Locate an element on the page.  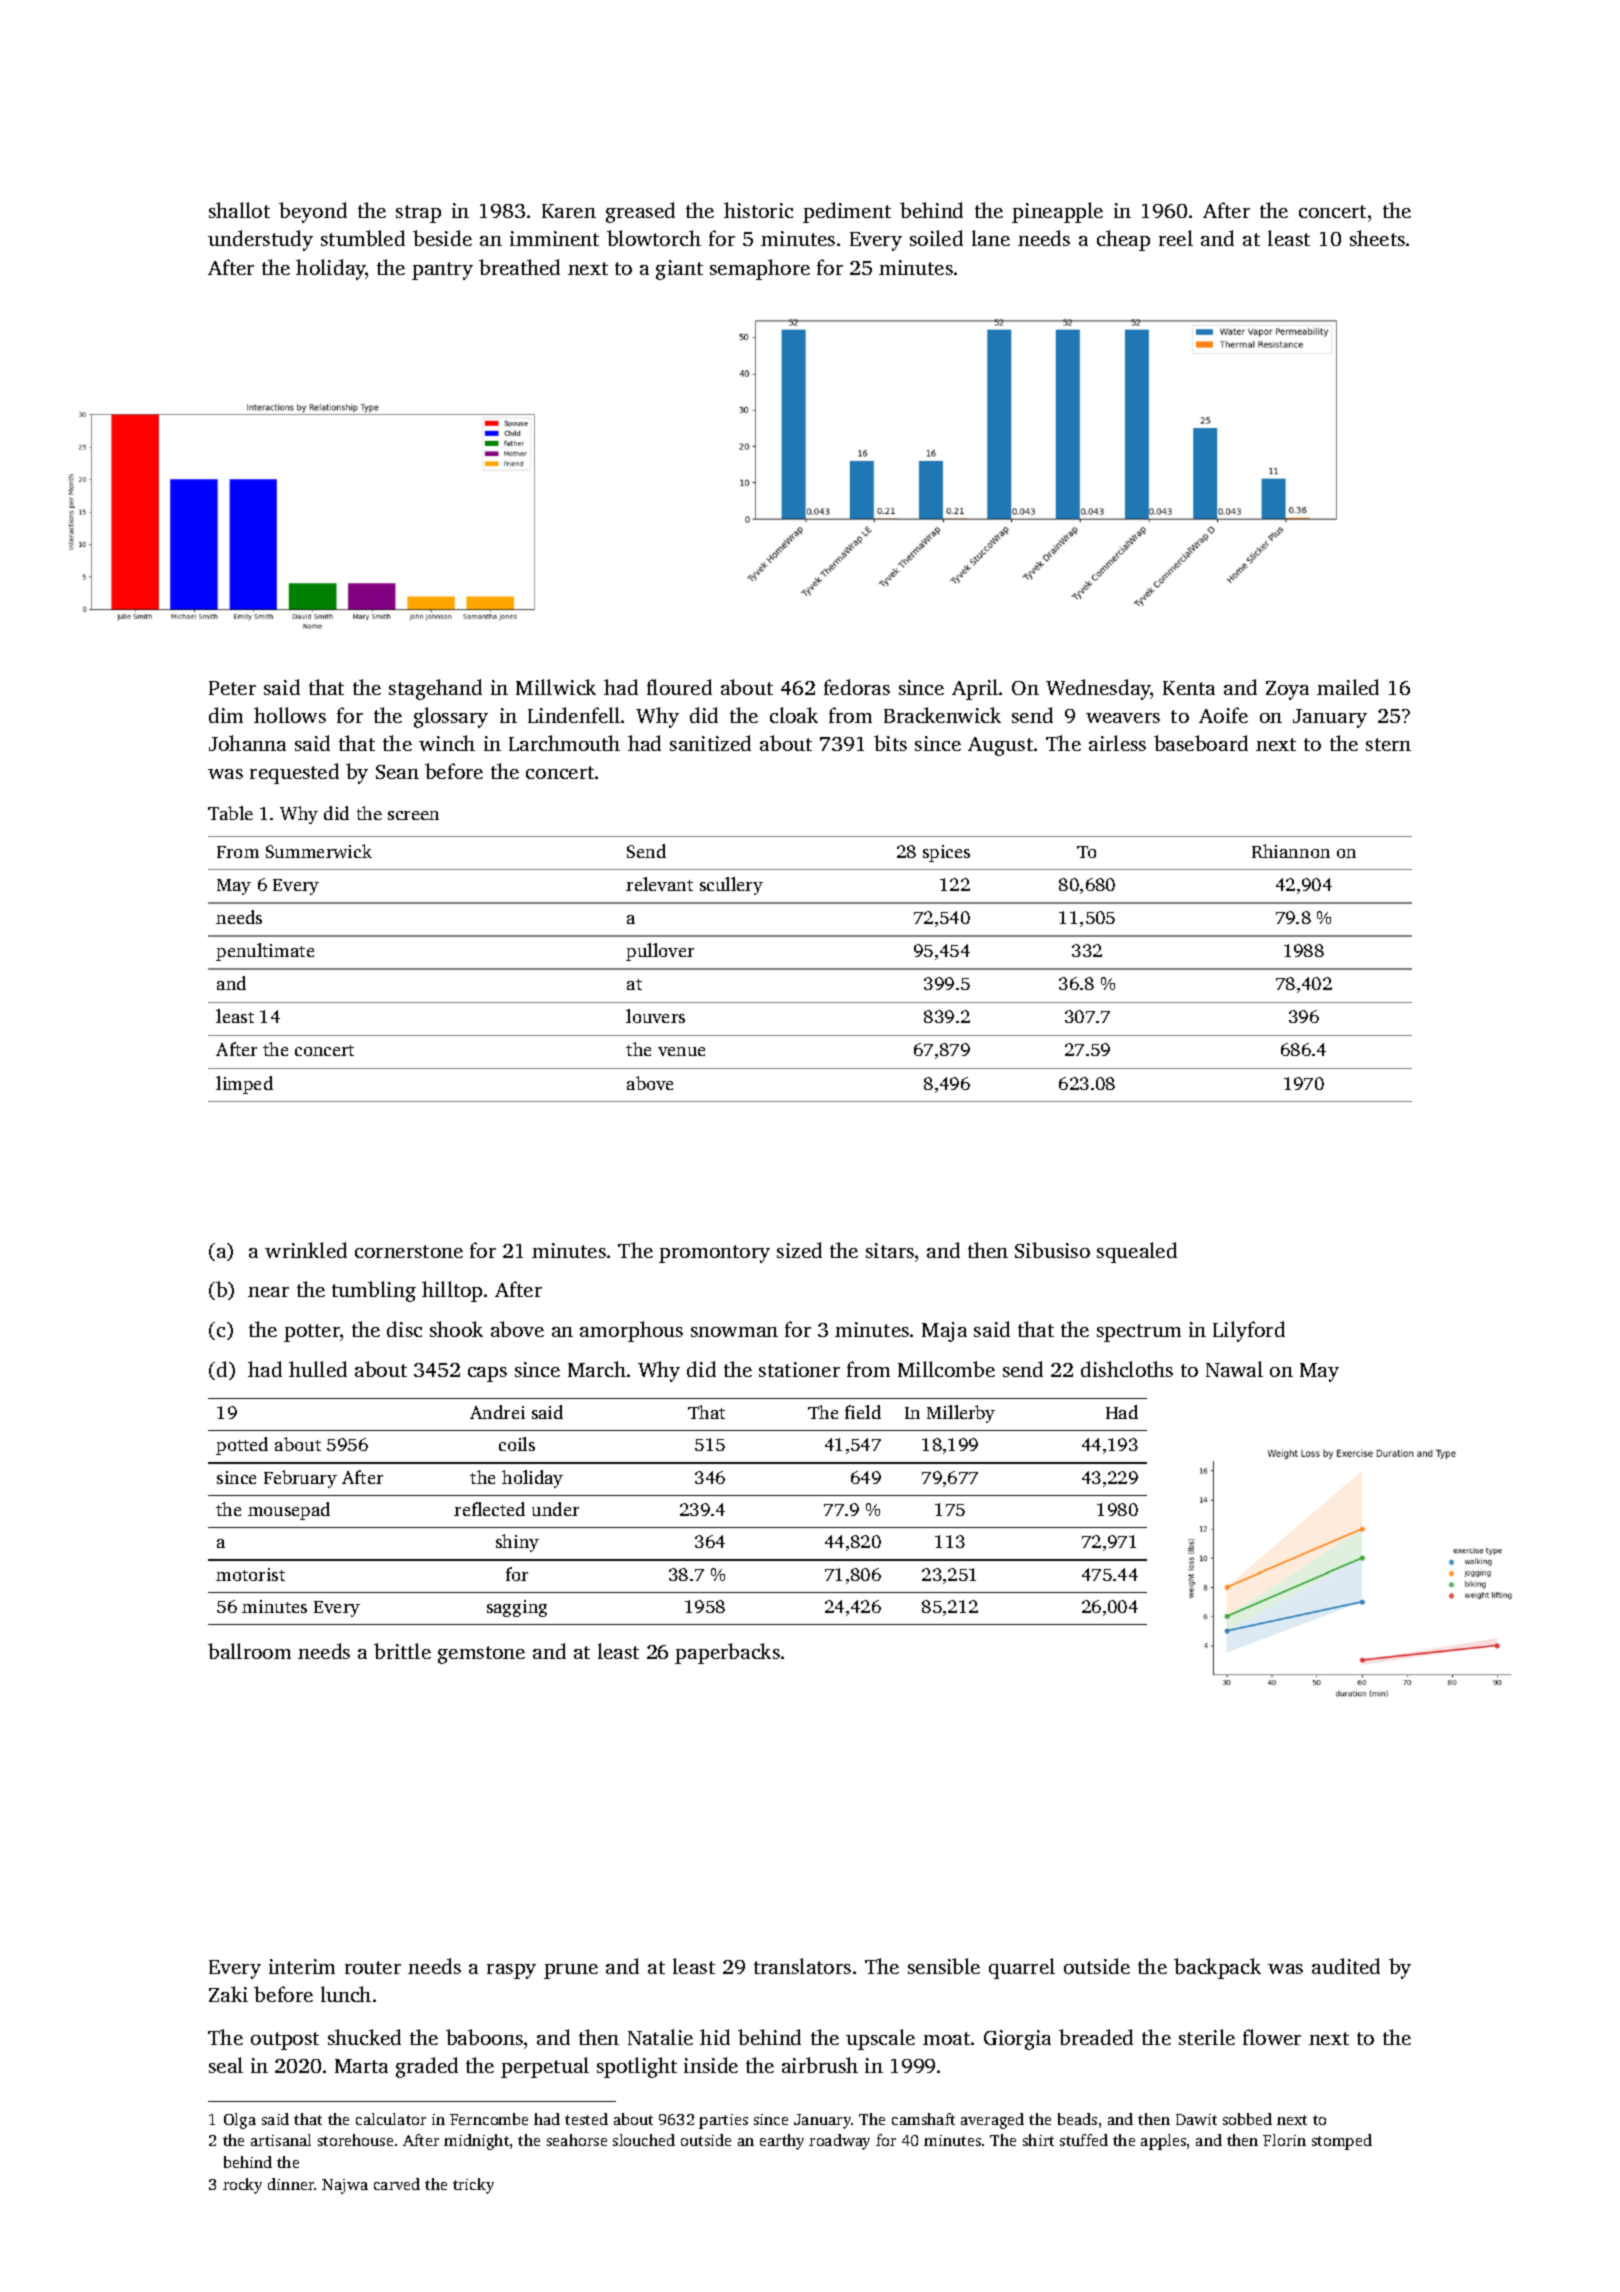
Table is located at coordinates (230, 813).
